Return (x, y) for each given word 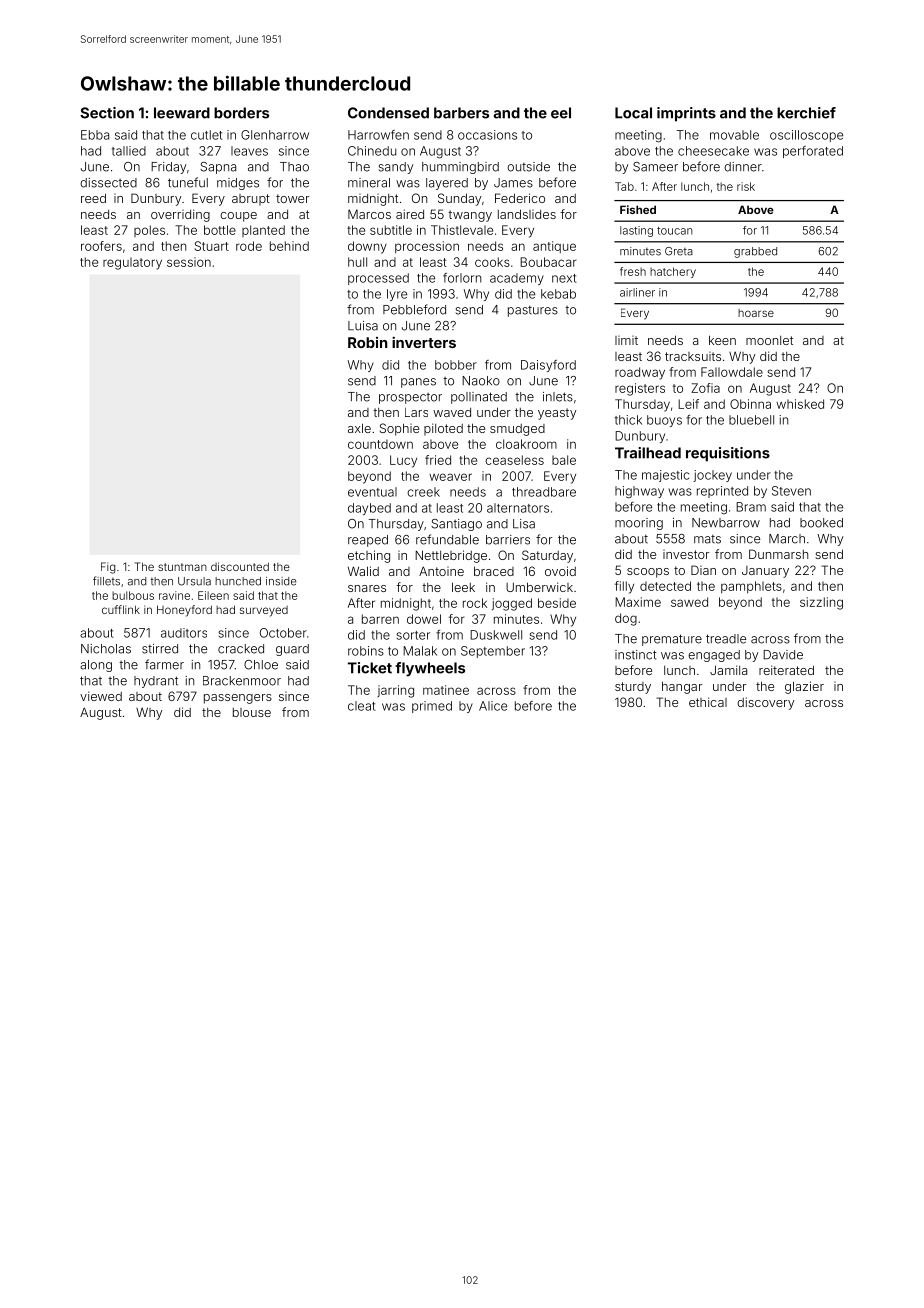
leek (463, 587)
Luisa (363, 326)
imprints (686, 114)
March (787, 539)
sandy (396, 168)
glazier (804, 687)
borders (241, 113)
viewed (101, 696)
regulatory (132, 263)
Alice (493, 706)
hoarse (756, 313)
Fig (108, 568)
